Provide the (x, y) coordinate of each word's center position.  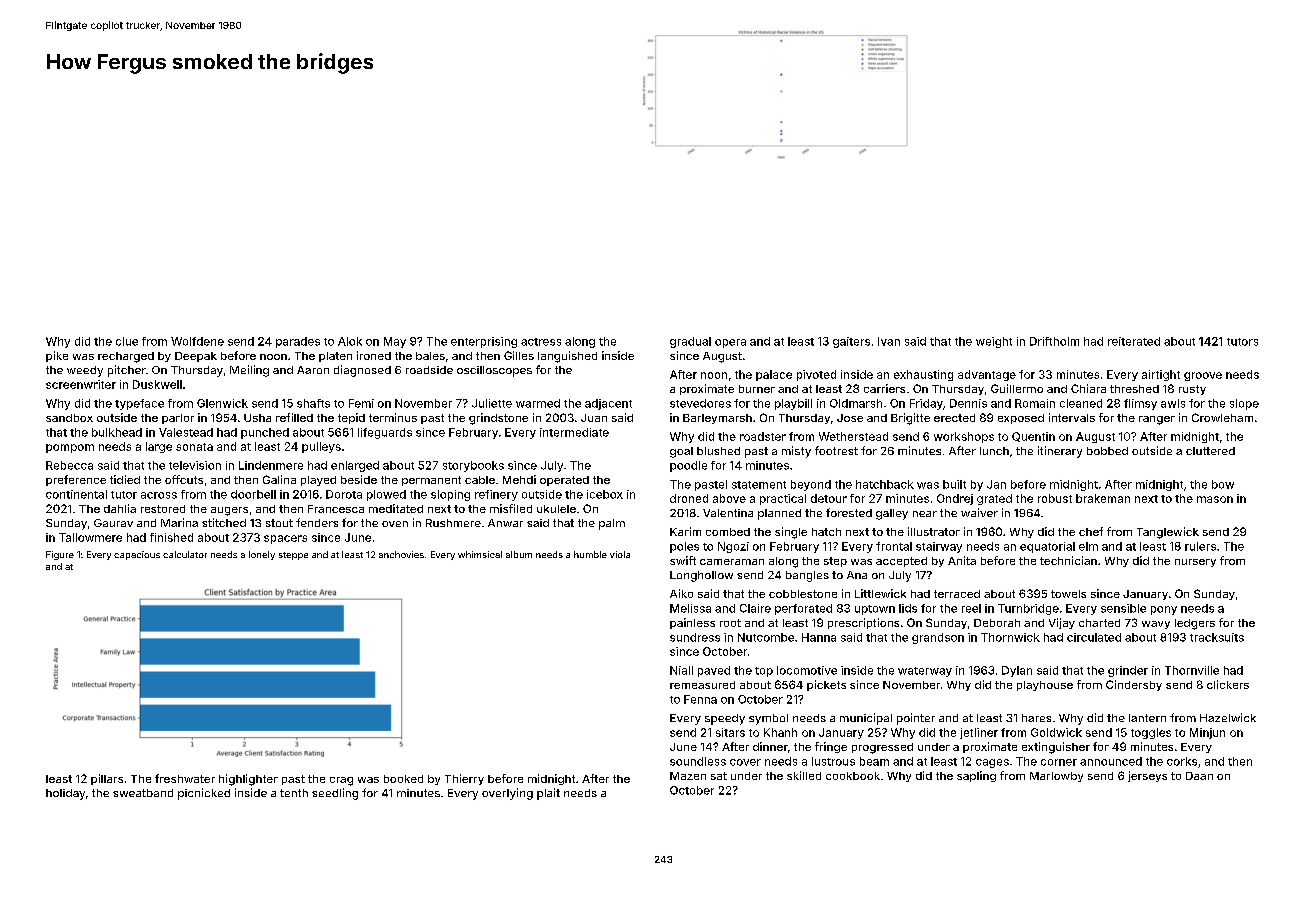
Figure (60, 555)
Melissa (690, 608)
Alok (350, 341)
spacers (285, 539)
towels (1068, 594)
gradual (690, 342)
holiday (65, 794)
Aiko (681, 593)
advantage (987, 375)
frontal (894, 546)
